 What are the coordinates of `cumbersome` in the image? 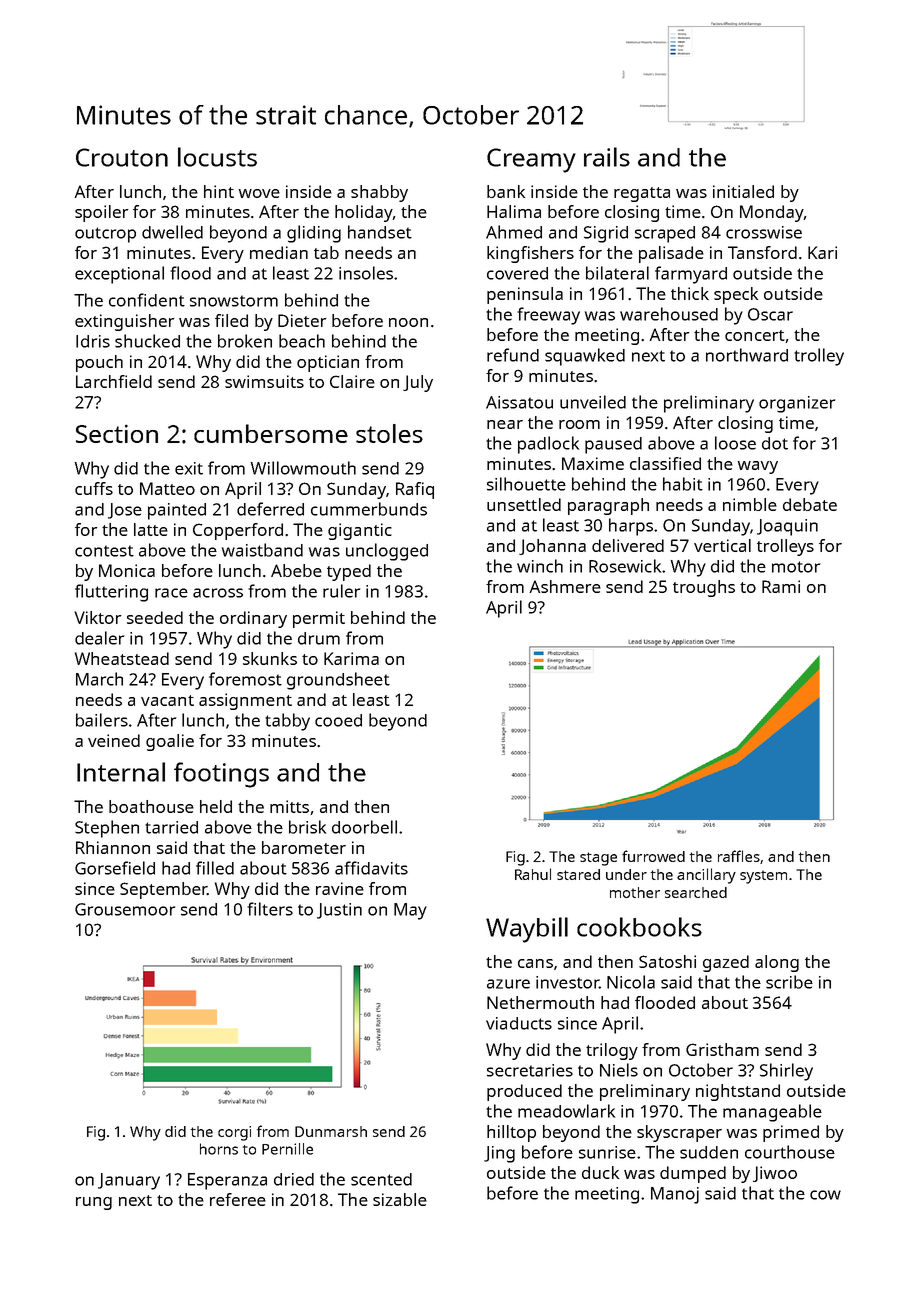 It's located at (271, 433).
